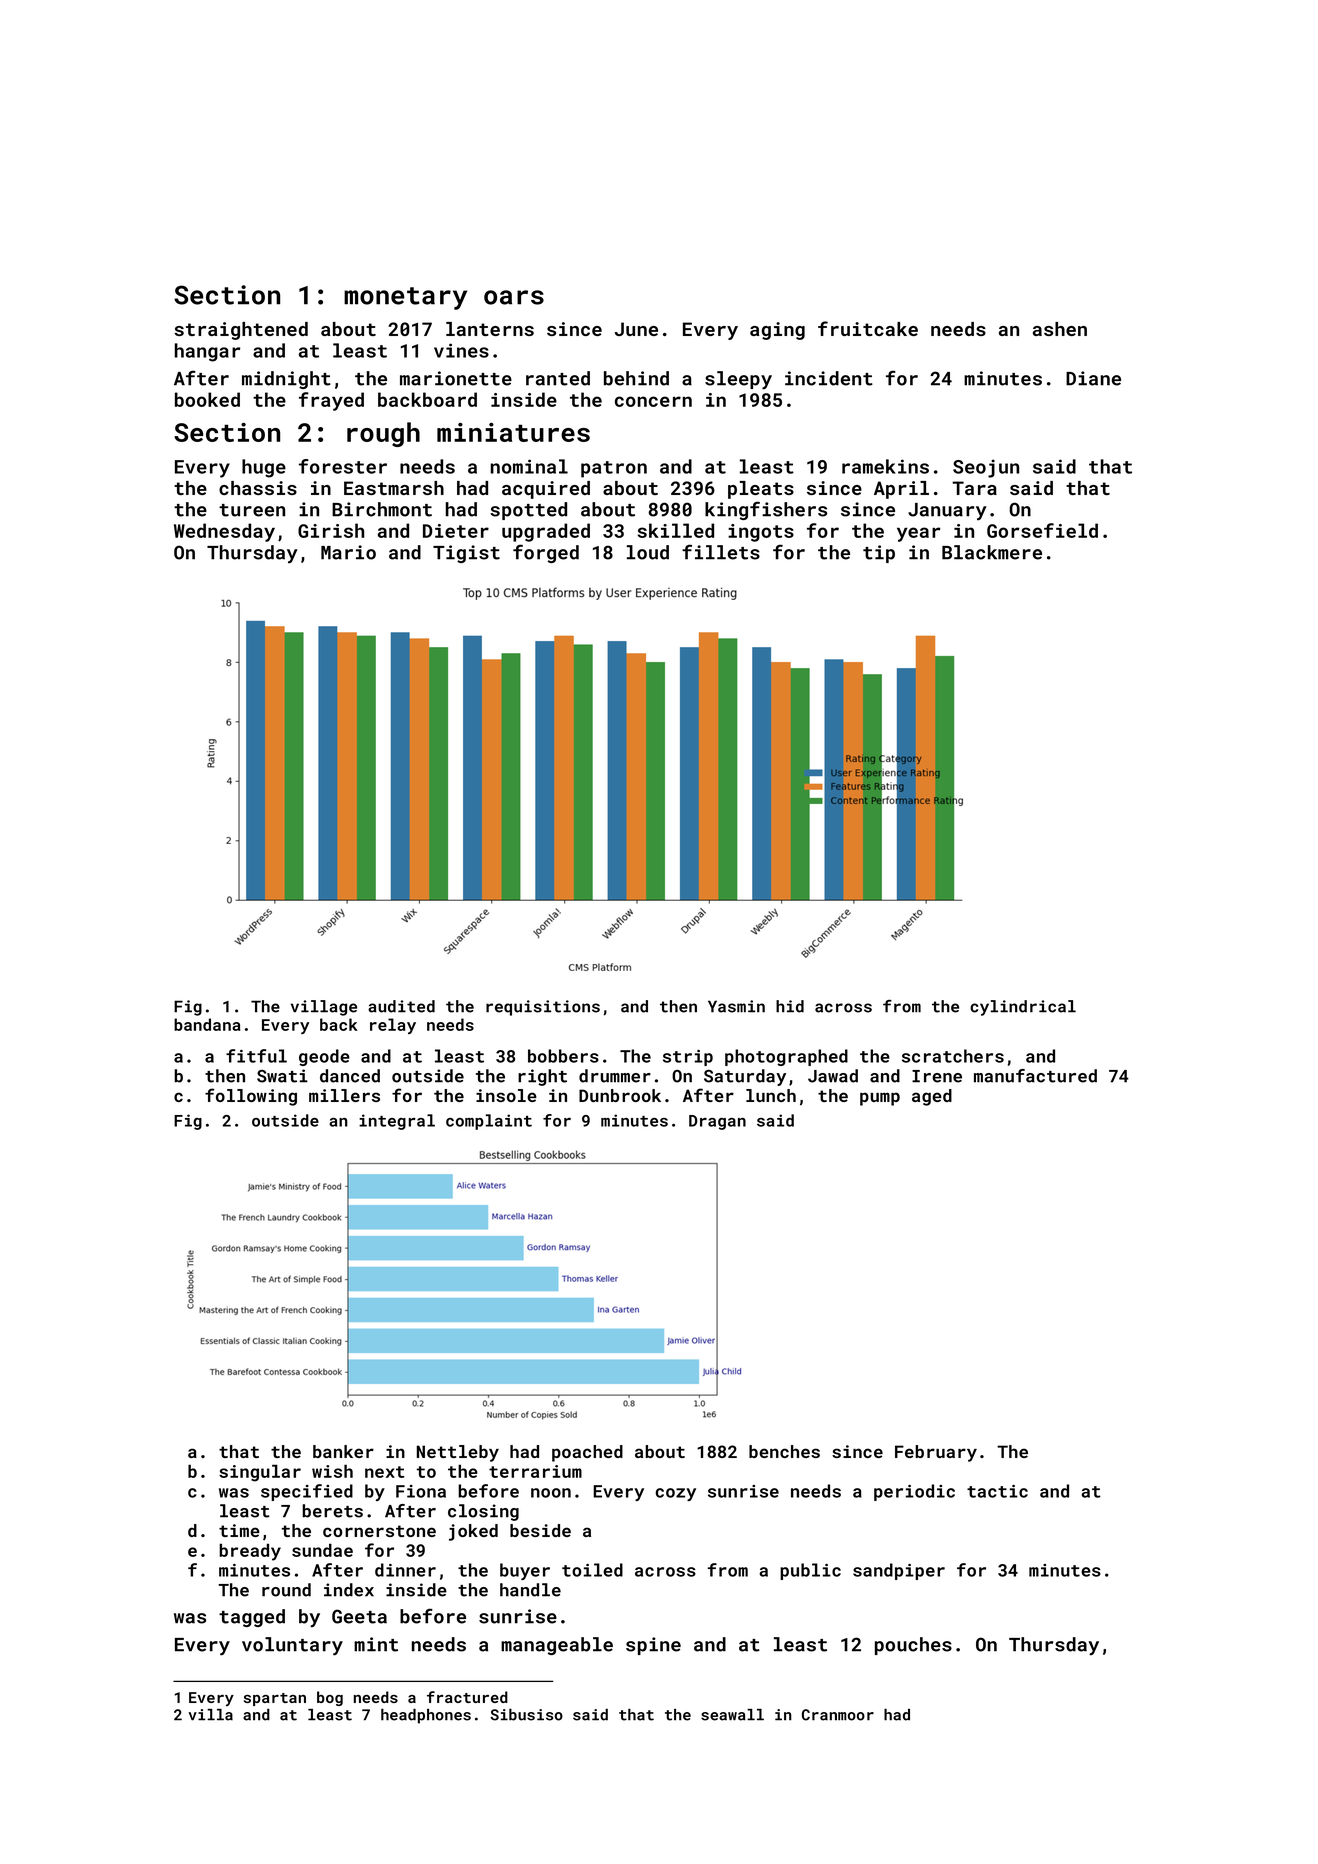 Image resolution: width=1318 pixels, height=1864 pixels. What do you see at coordinates (331, 530) in the image?
I see `Girish` at bounding box center [331, 530].
